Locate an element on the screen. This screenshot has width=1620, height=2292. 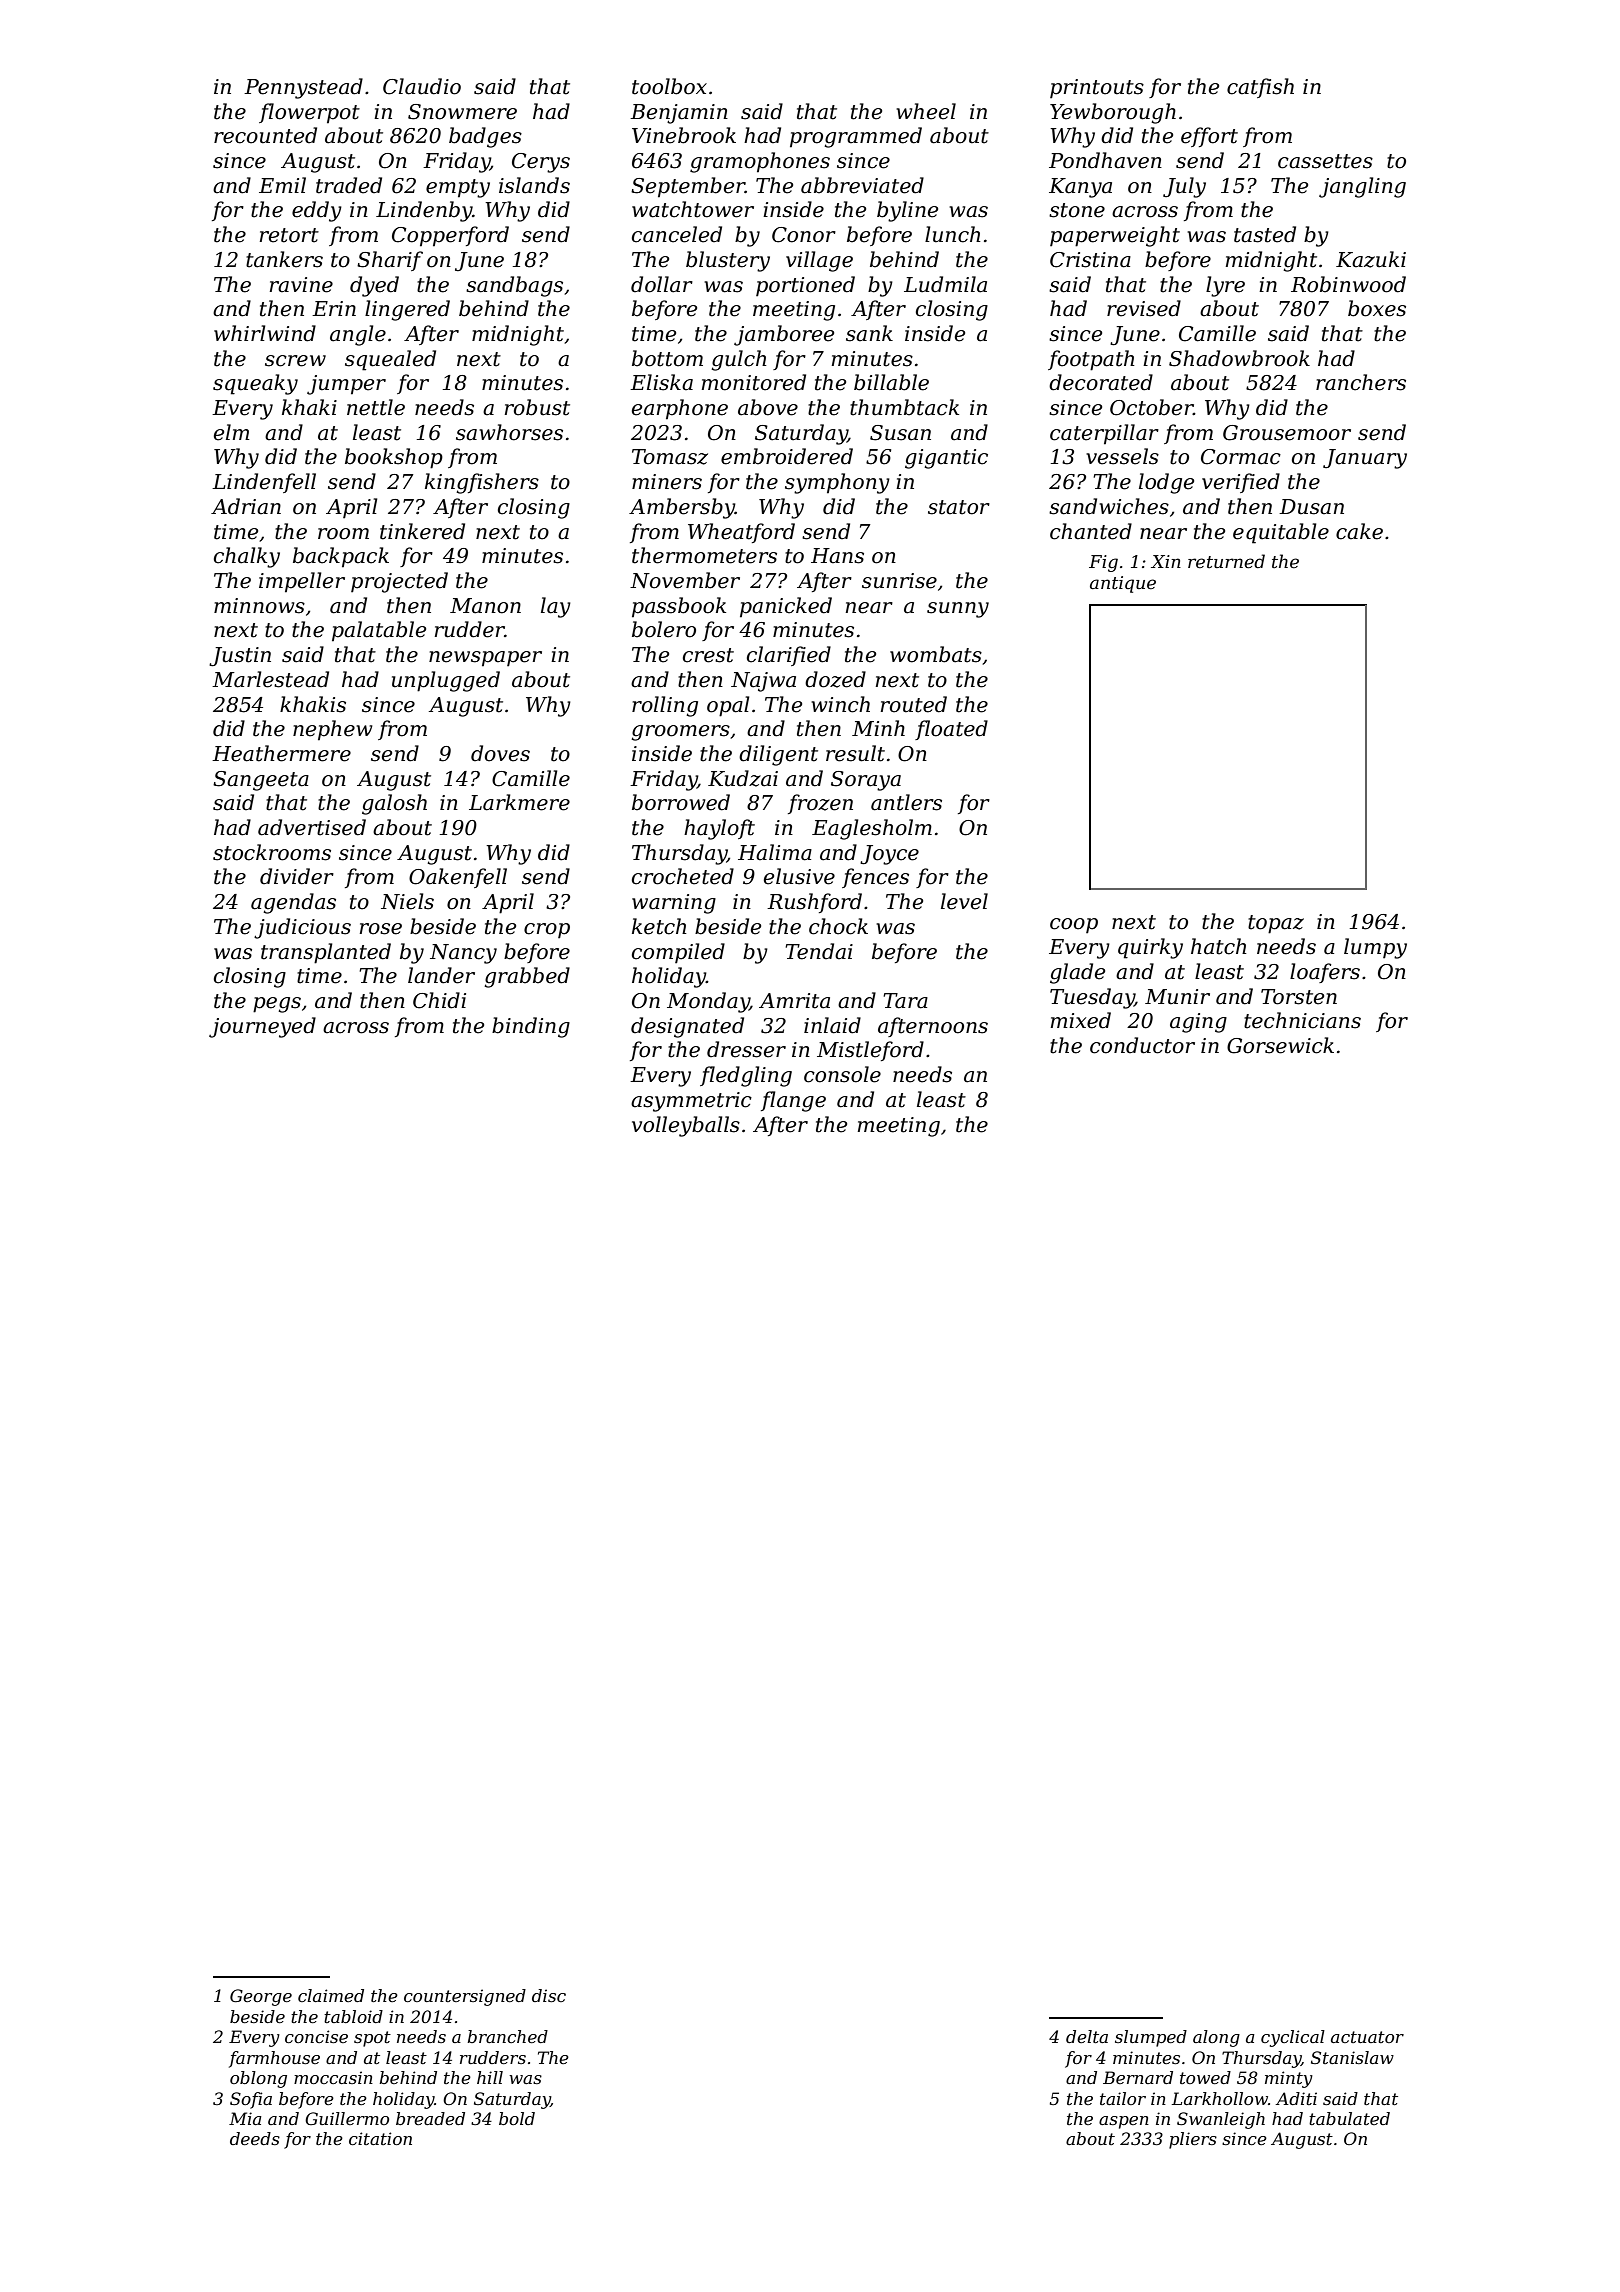
delta is located at coordinates (1087, 2036).
